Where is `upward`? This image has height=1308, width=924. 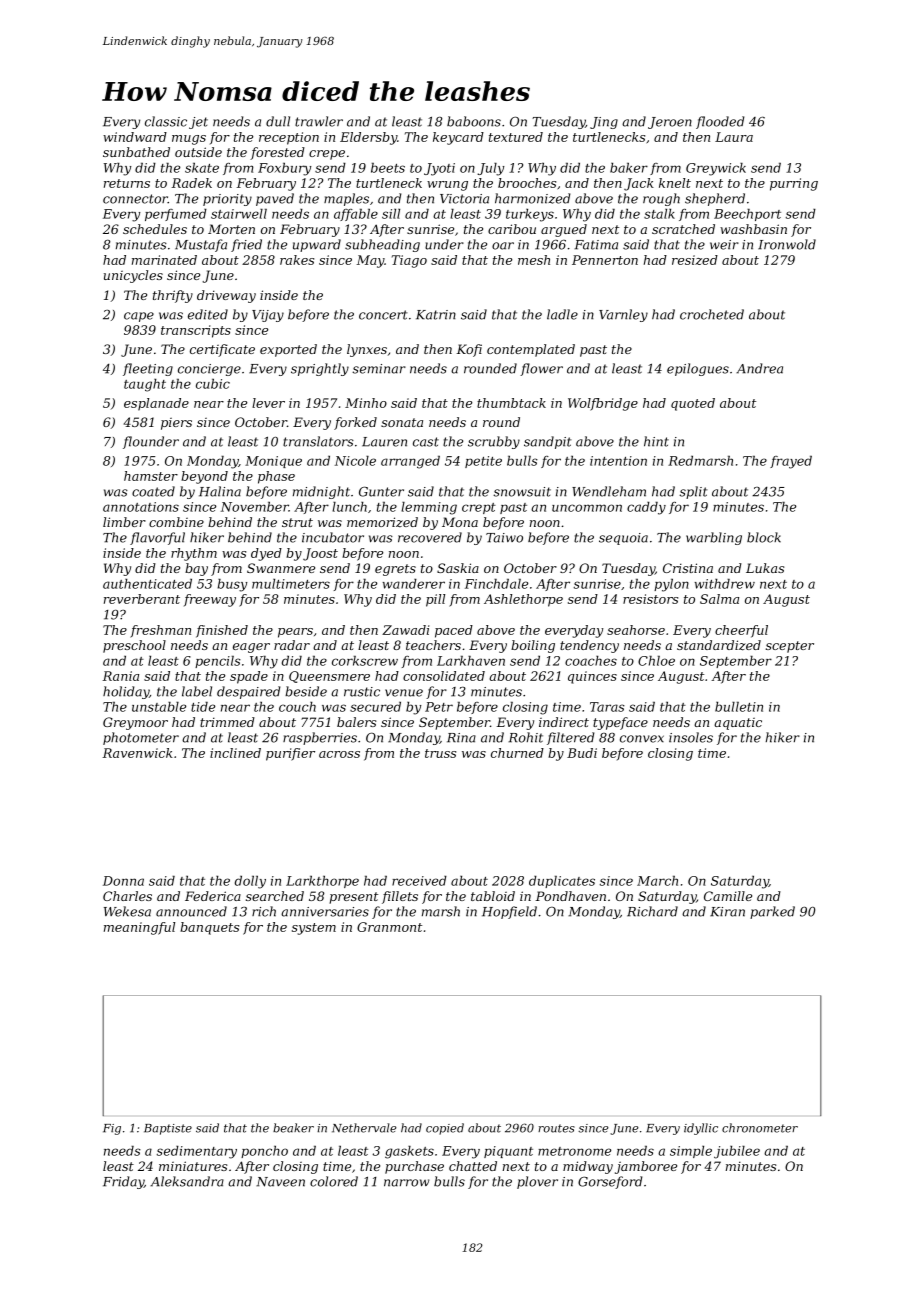 upward is located at coordinates (317, 245).
